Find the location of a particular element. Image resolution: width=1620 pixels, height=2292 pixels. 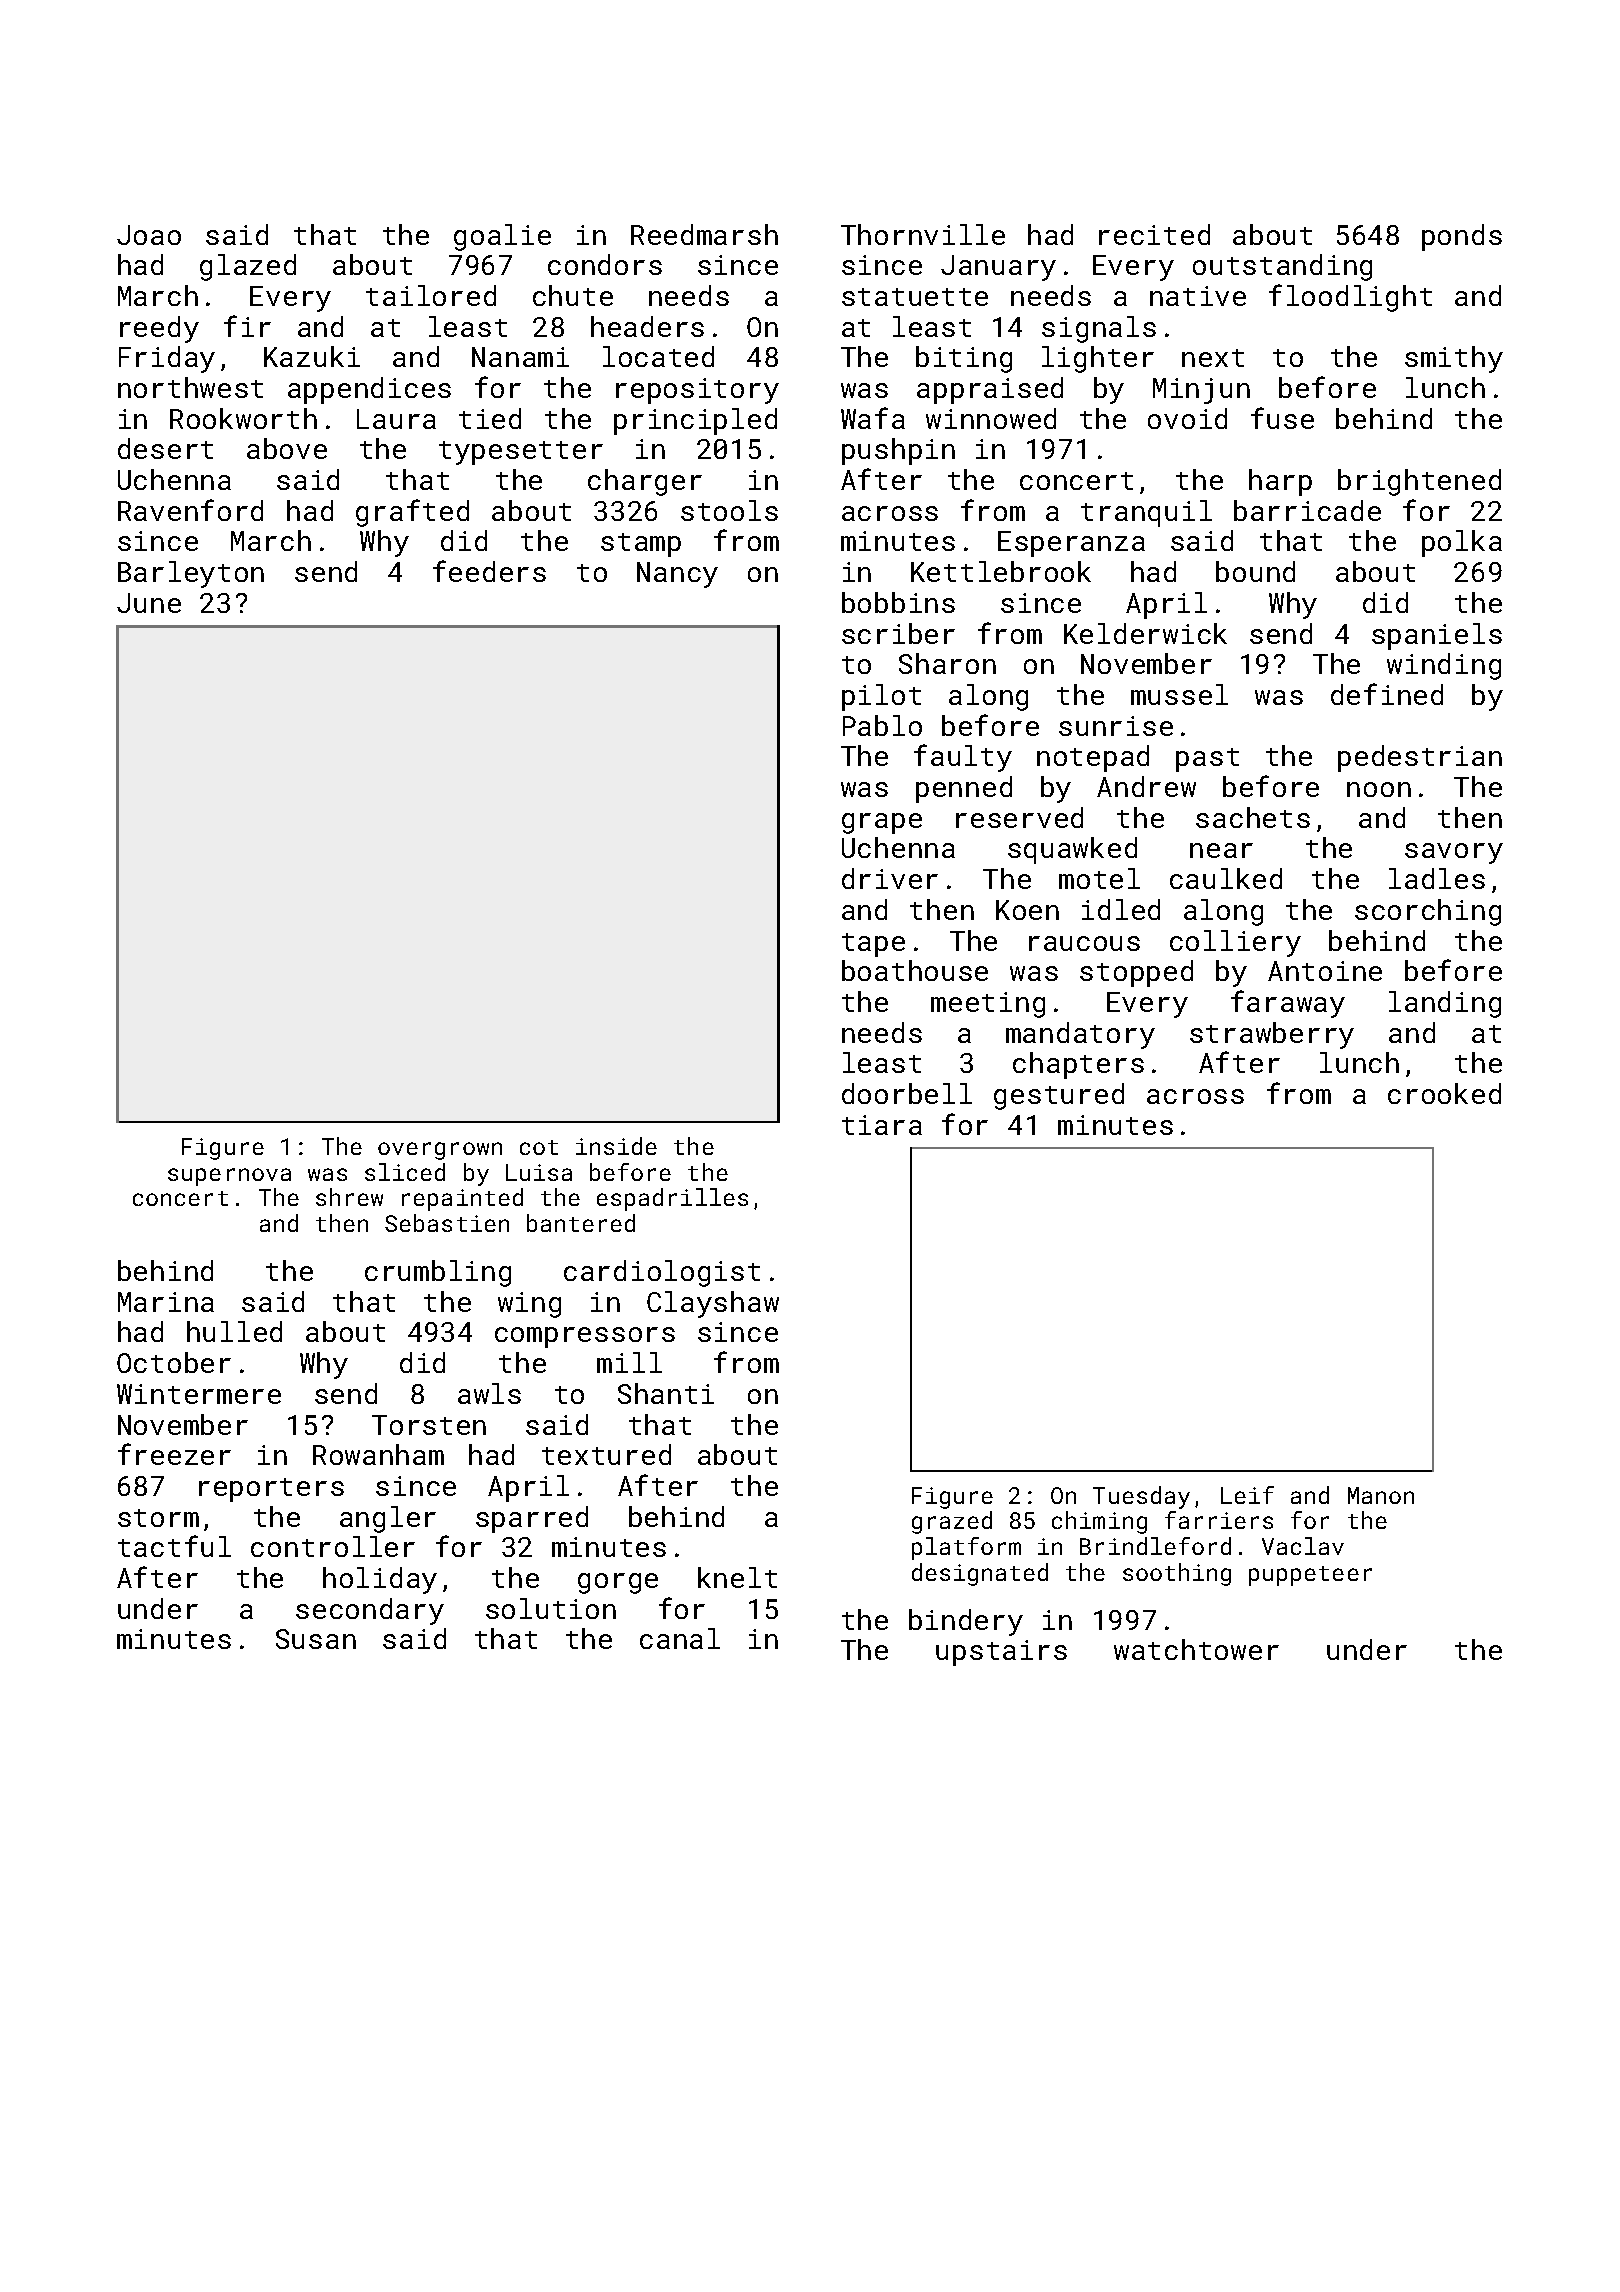

tiara is located at coordinates (882, 1125).
